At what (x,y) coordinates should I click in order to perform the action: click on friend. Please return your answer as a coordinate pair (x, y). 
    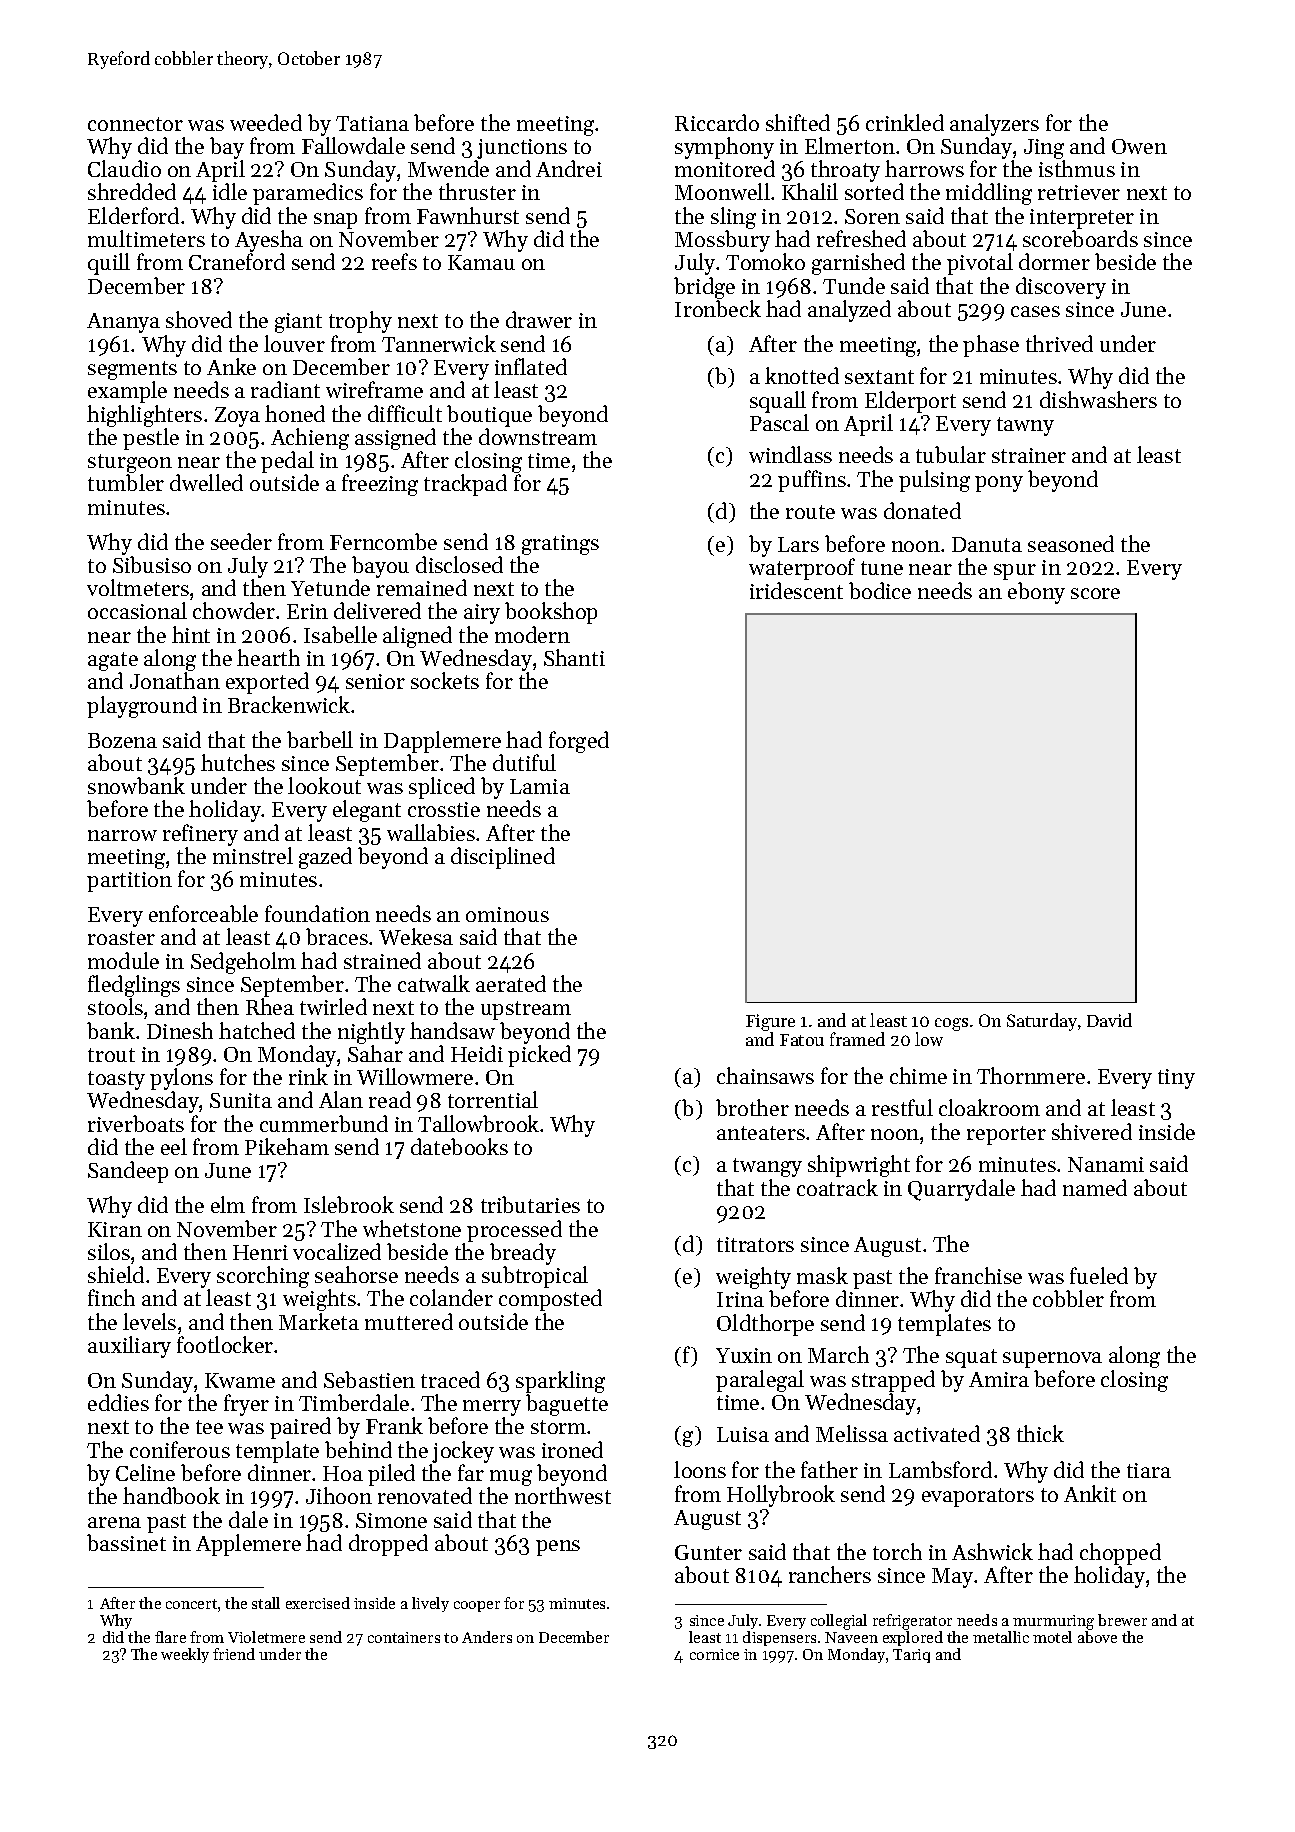
    Looking at the image, I should click on (234, 1654).
